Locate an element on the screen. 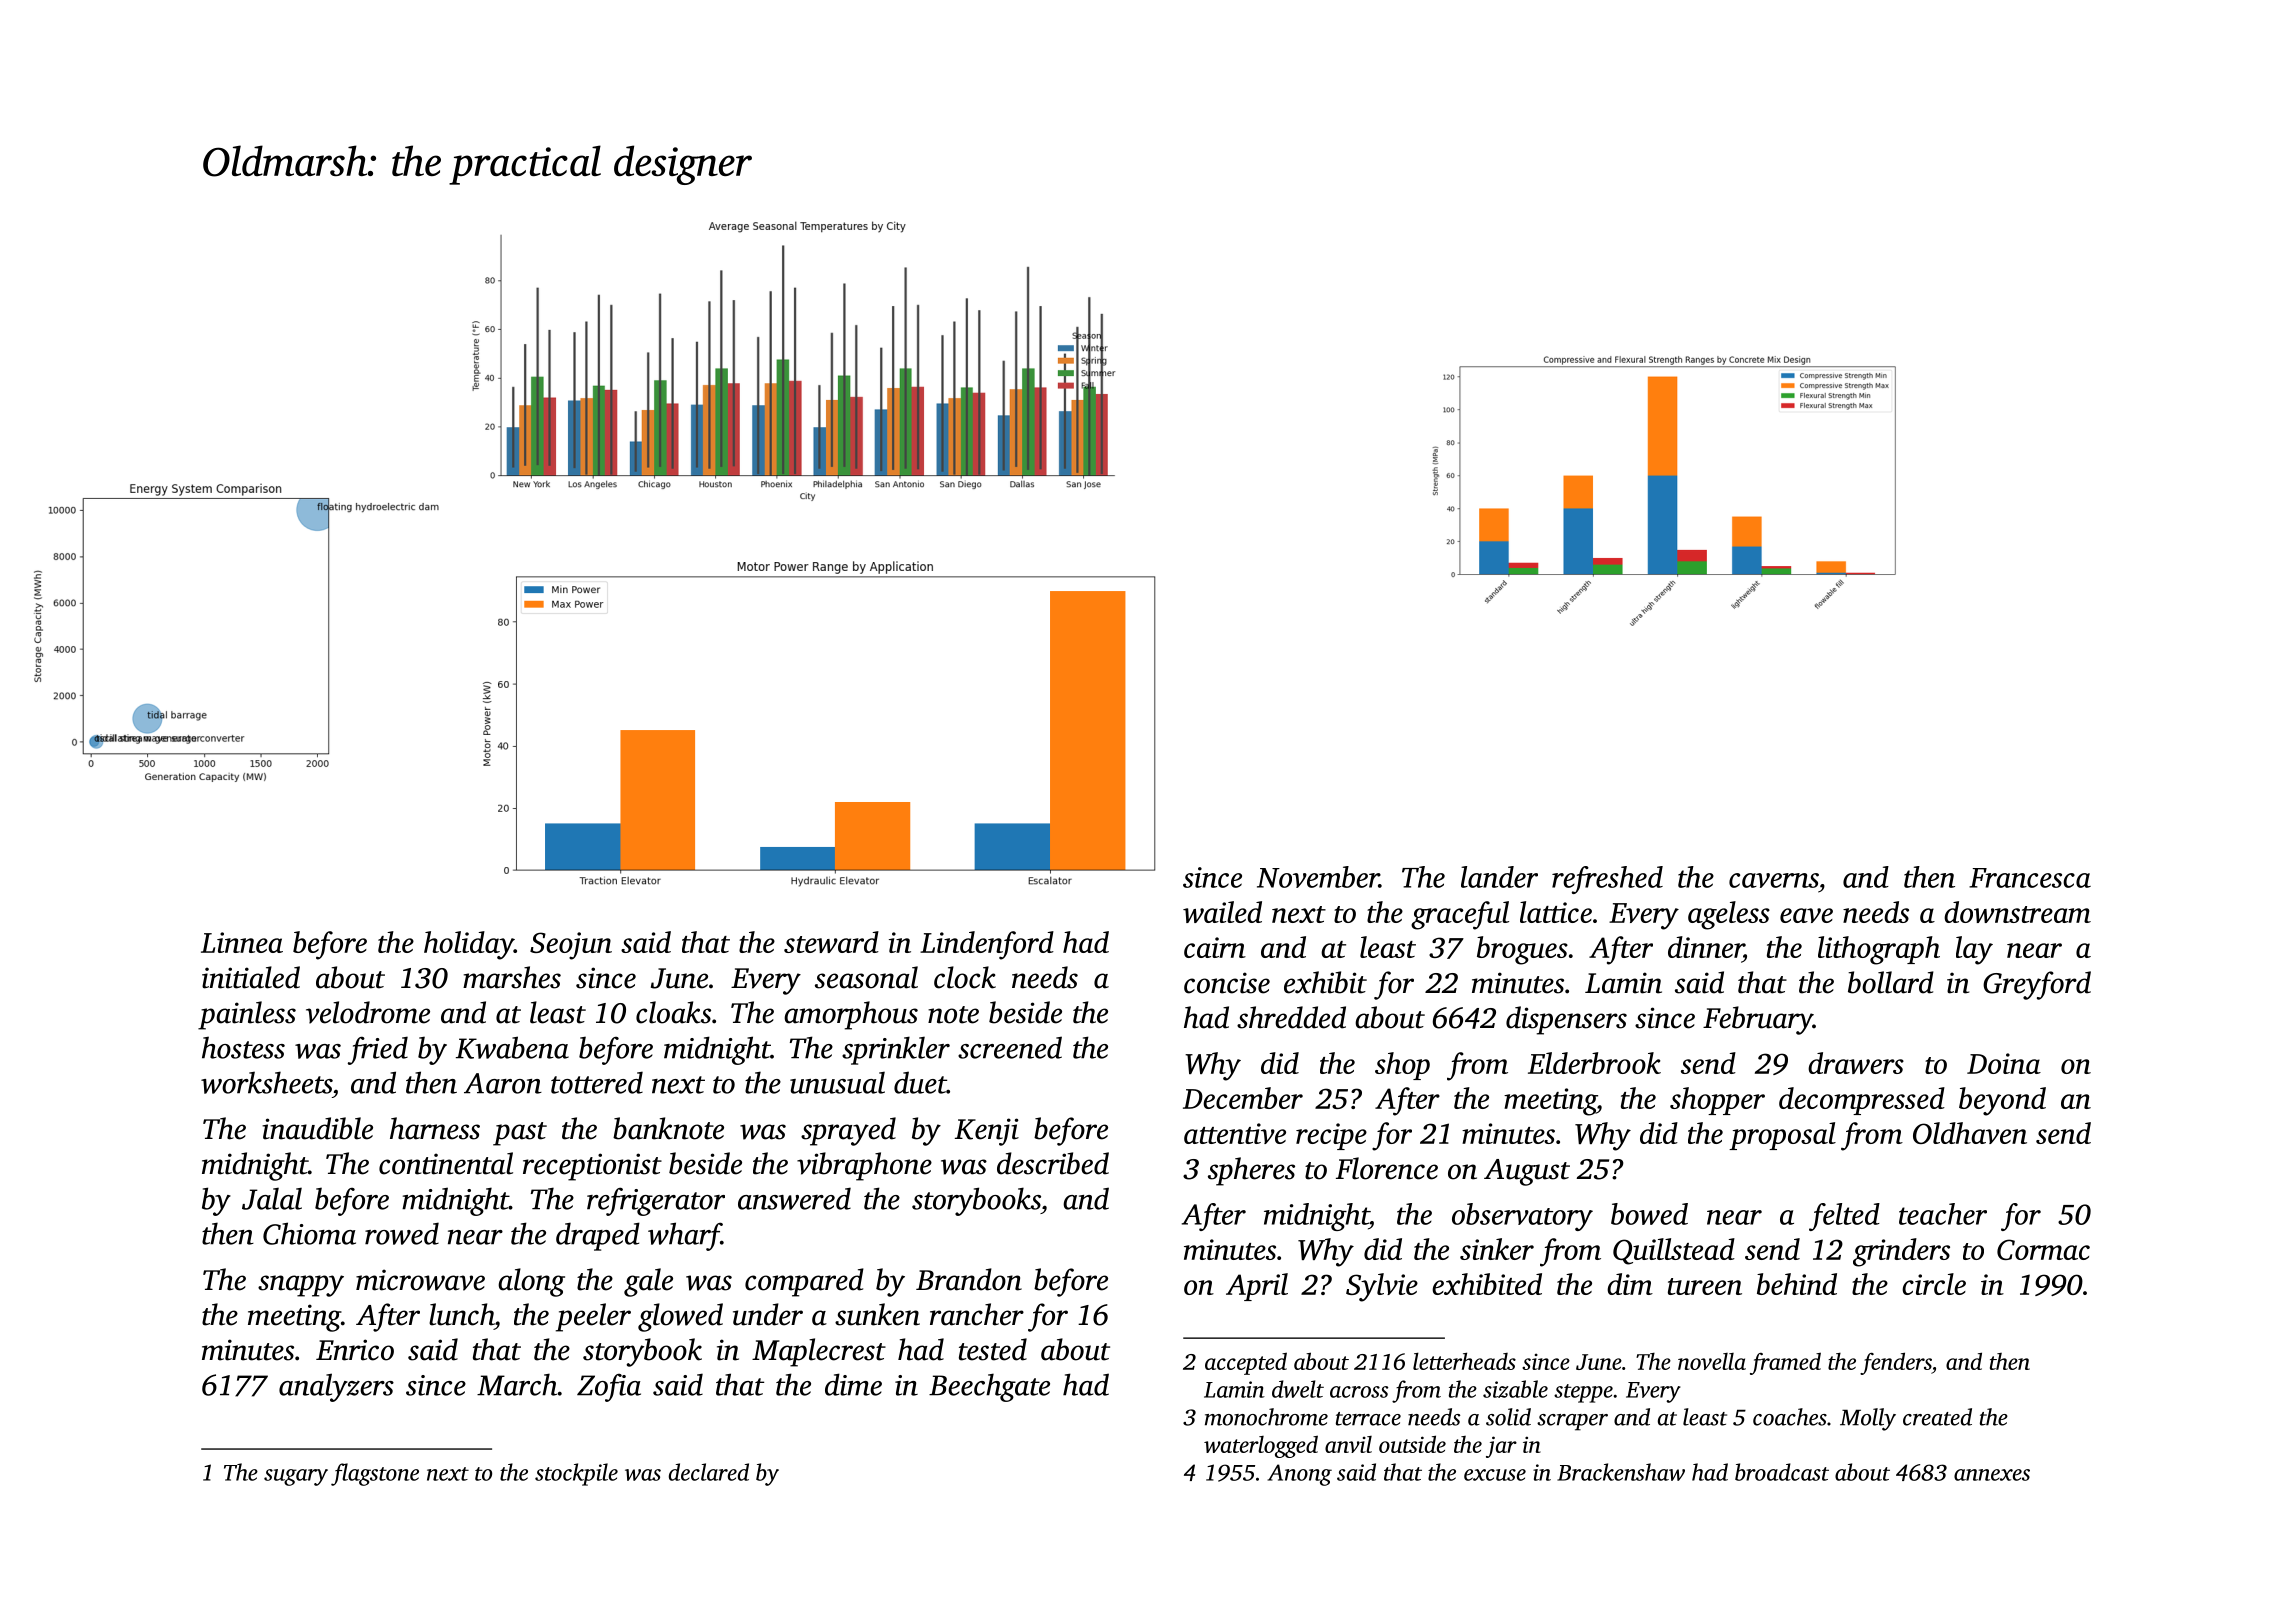 This screenshot has width=2292, height=1620. Oldhaven is located at coordinates (1970, 1133).
